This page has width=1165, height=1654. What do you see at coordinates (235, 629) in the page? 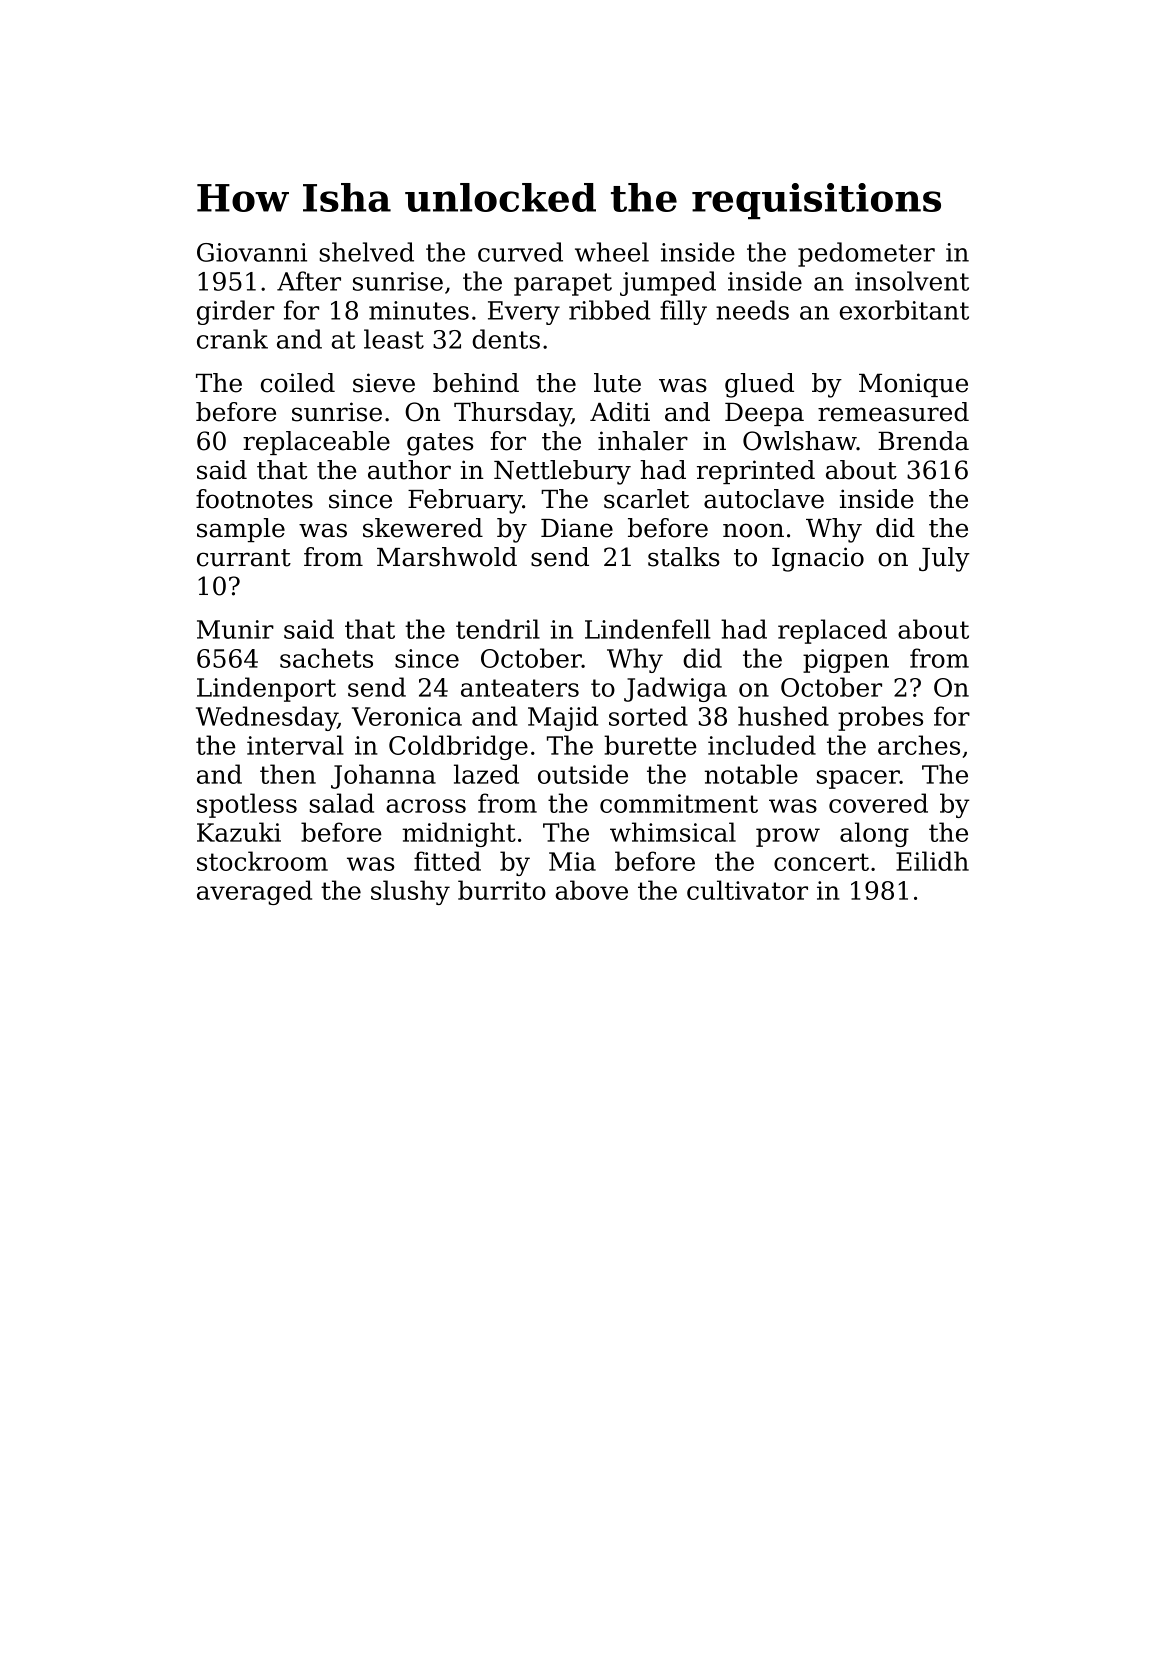
I see `Munir` at bounding box center [235, 629].
